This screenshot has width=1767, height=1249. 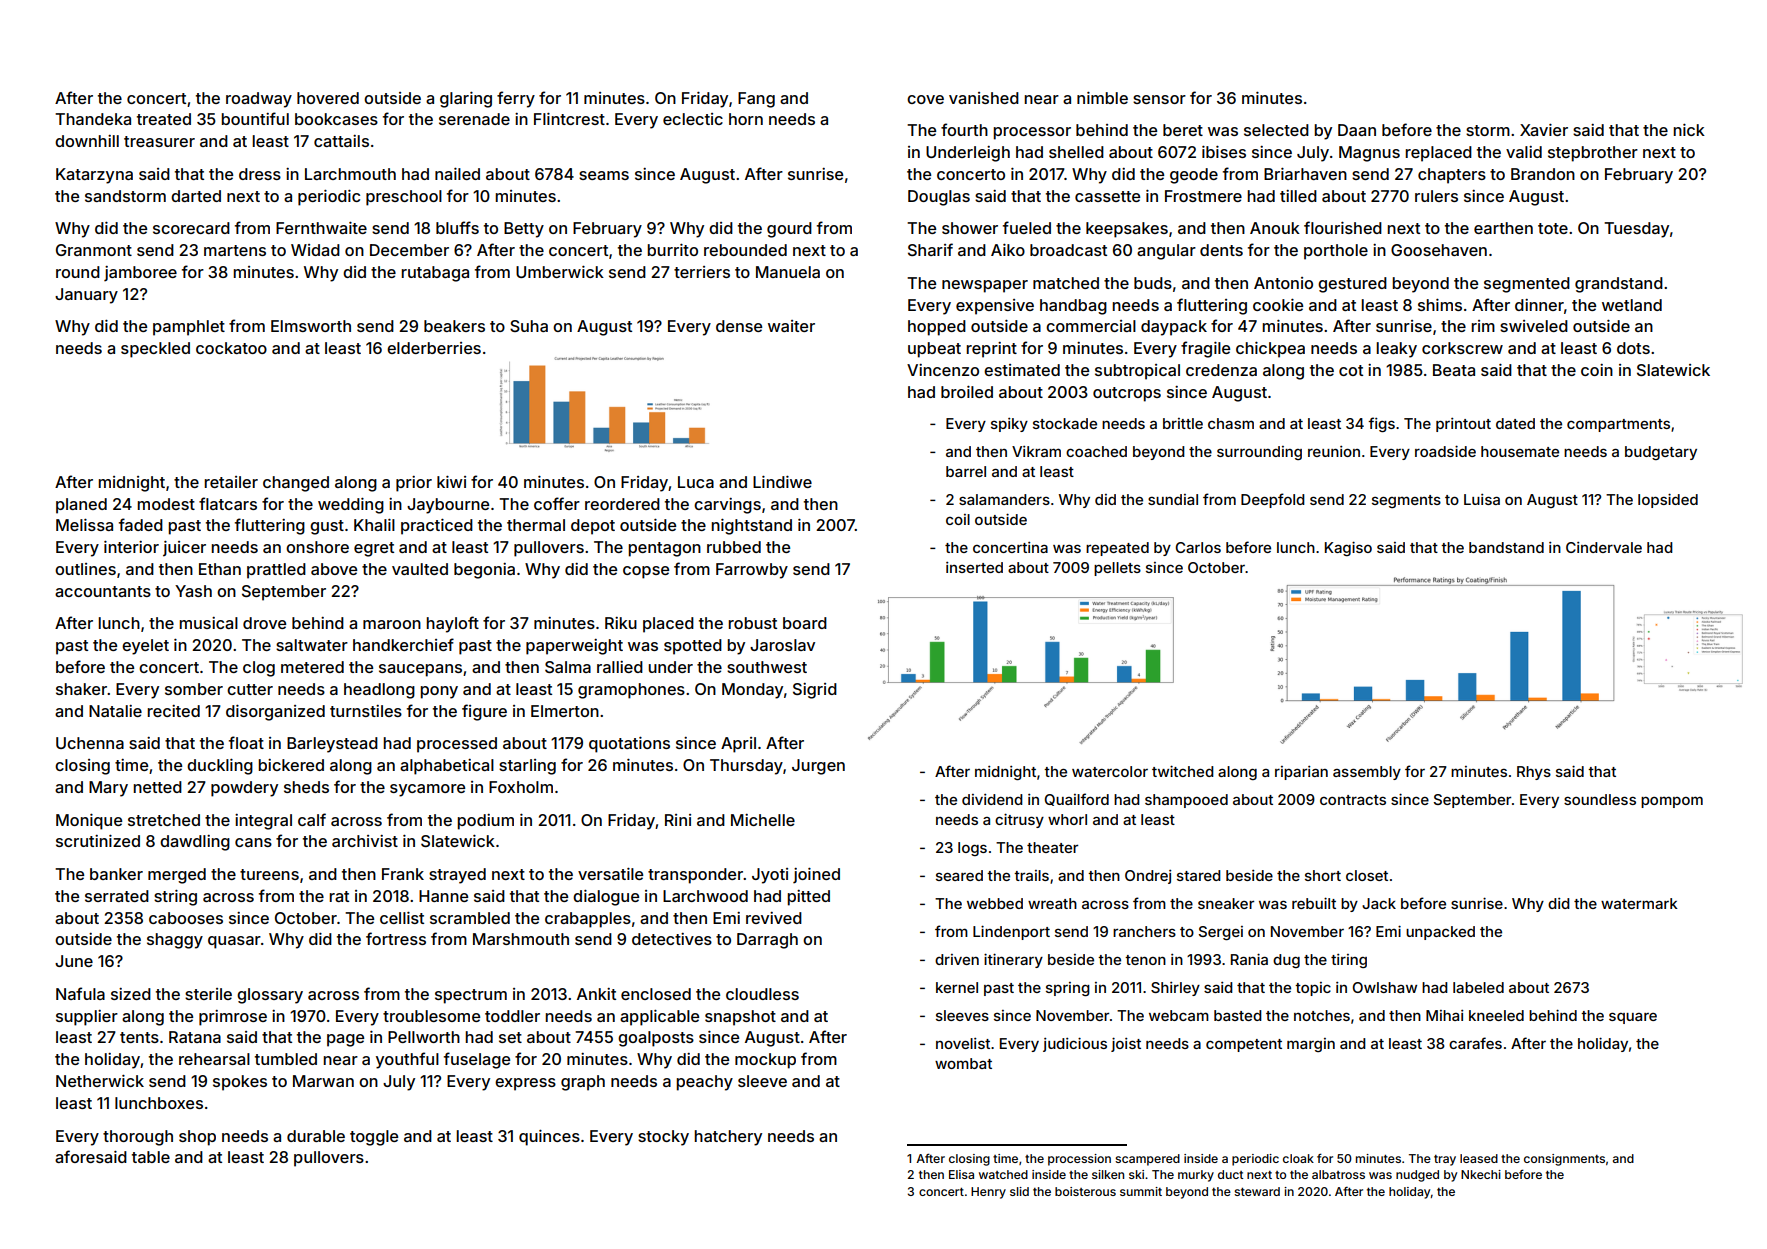 What do you see at coordinates (151, 1157) in the screenshot?
I see `table` at bounding box center [151, 1157].
